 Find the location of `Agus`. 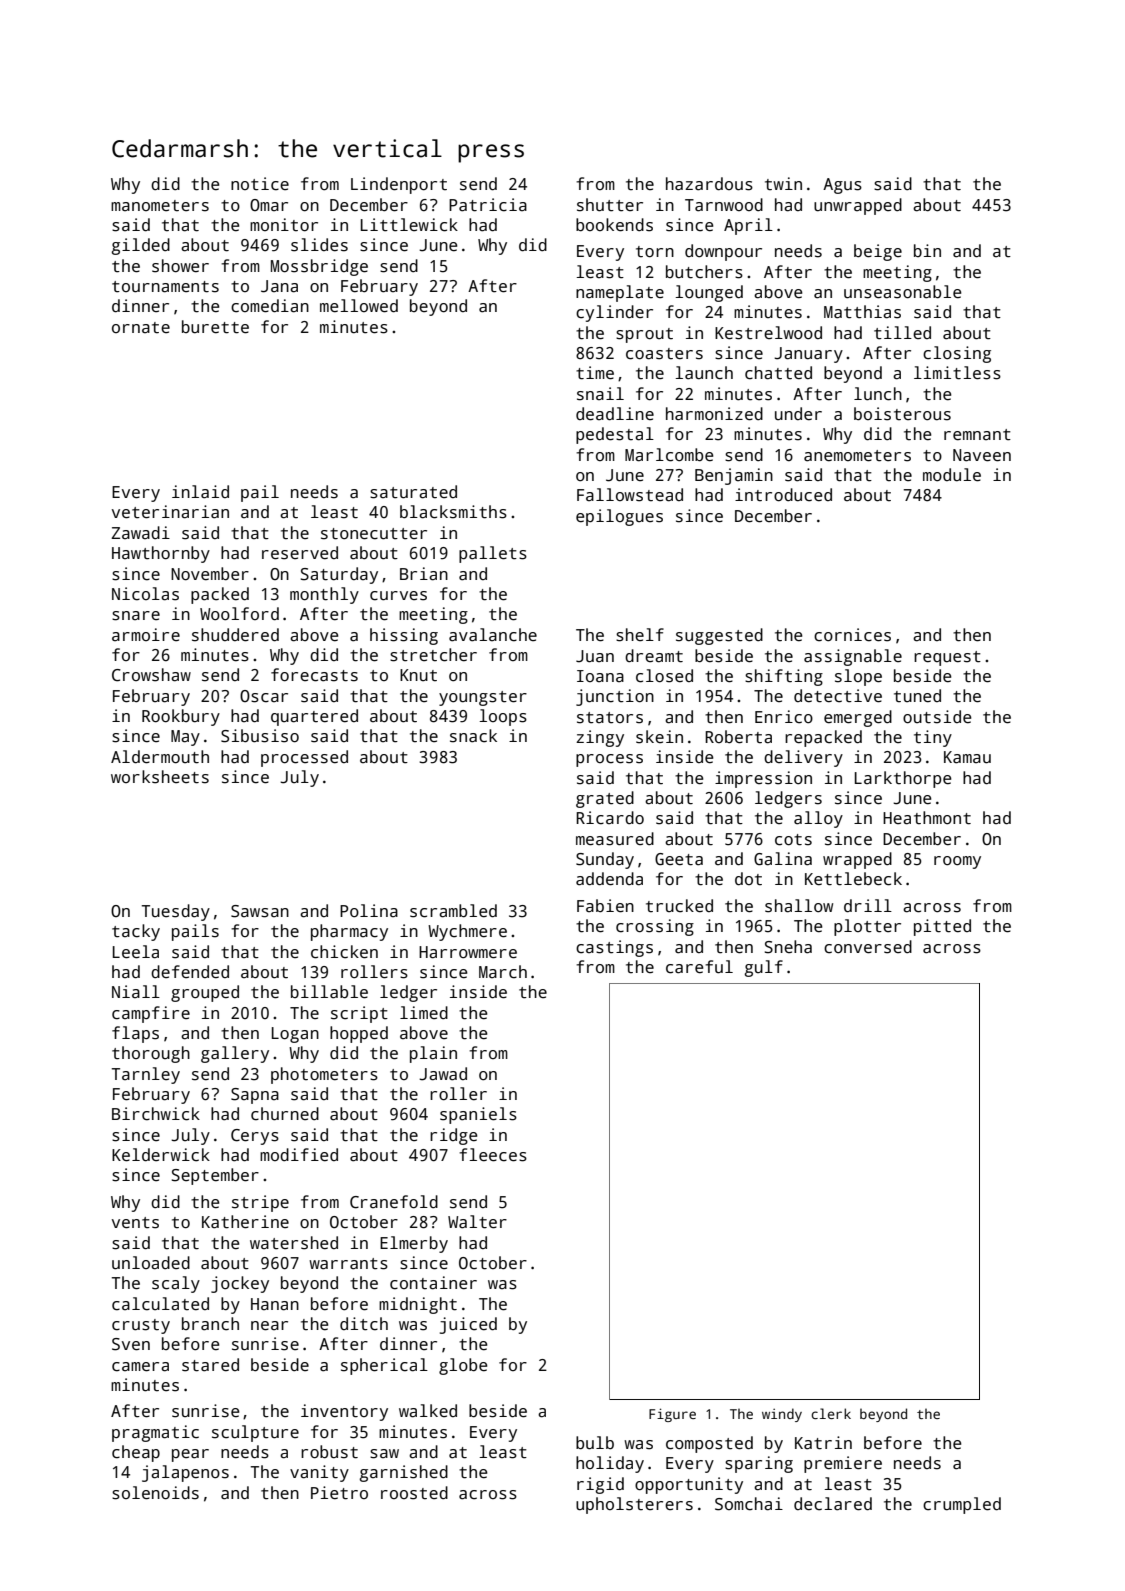

Agus is located at coordinates (842, 186).
